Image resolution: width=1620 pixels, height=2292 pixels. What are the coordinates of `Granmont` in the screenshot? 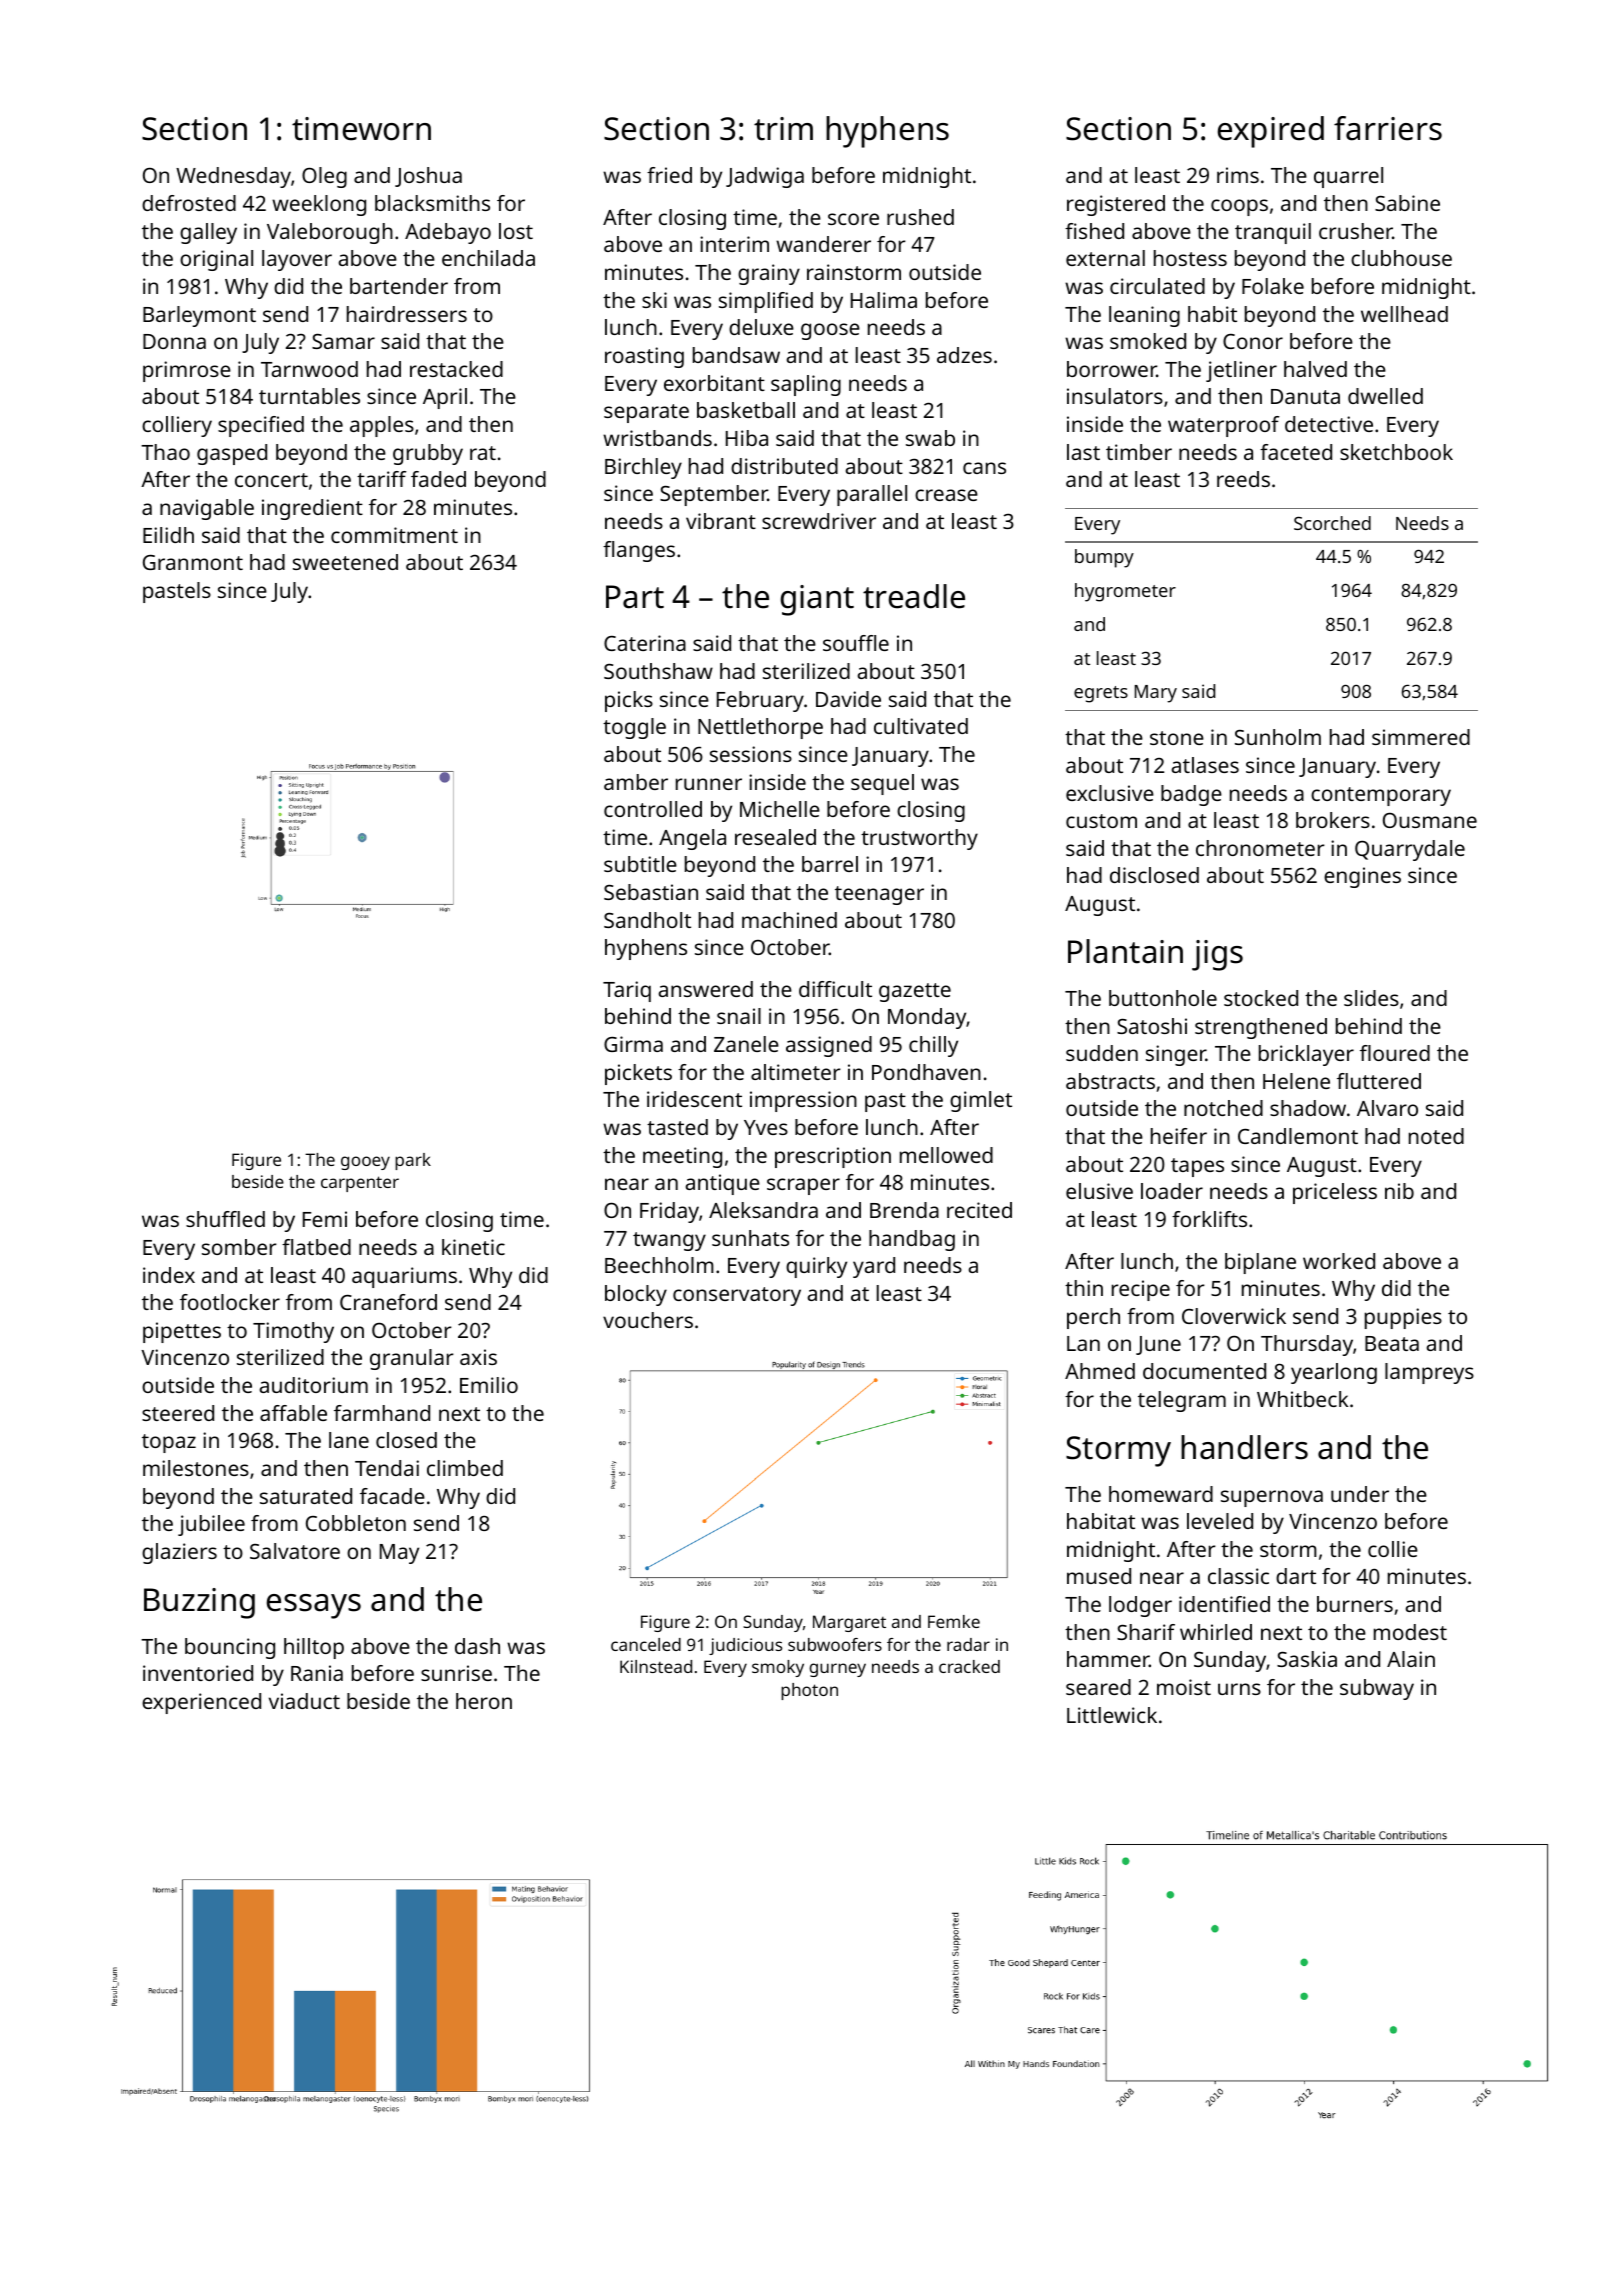 It's located at (193, 562).
